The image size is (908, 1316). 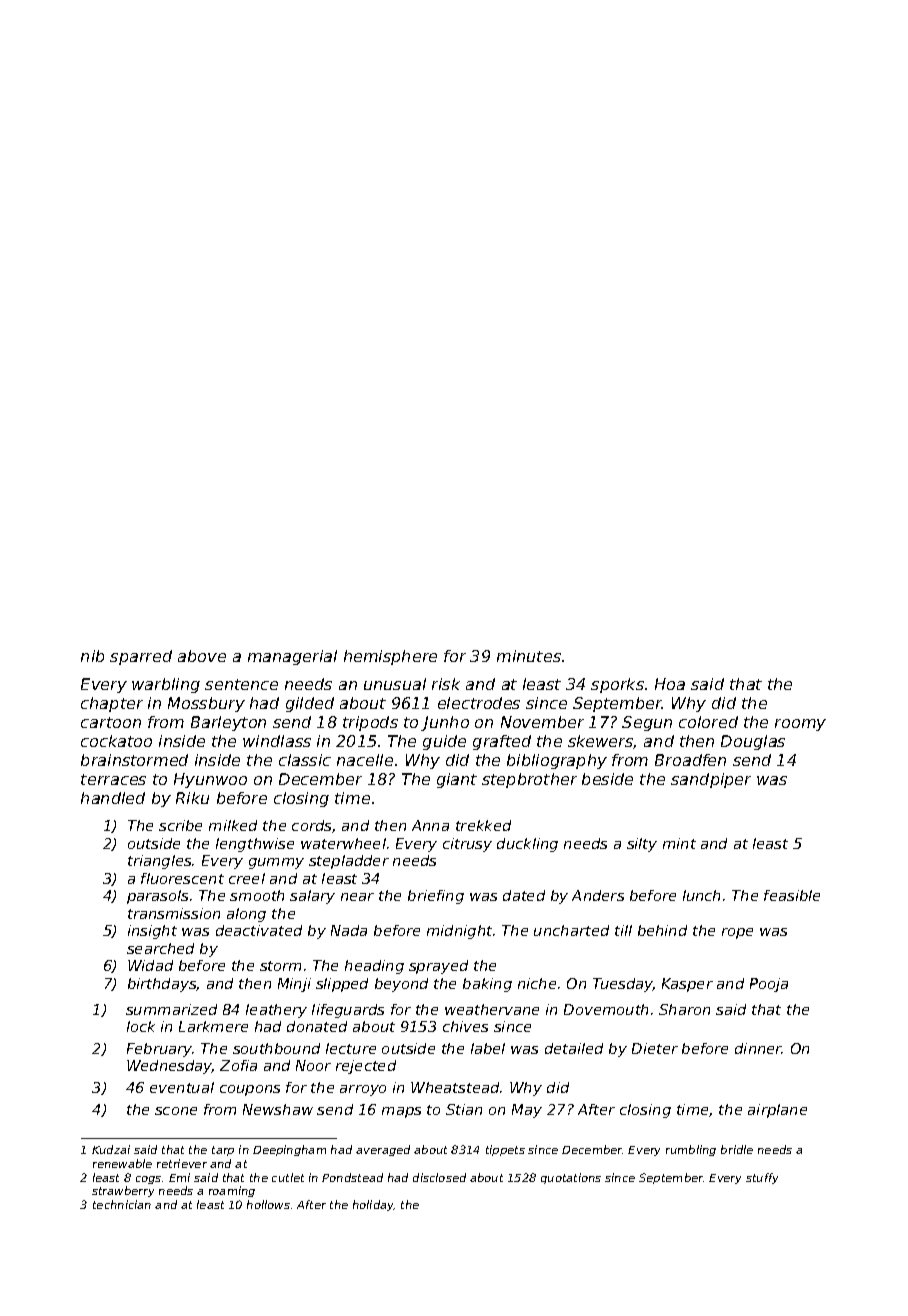 I want to click on Nada, so click(x=349, y=930).
